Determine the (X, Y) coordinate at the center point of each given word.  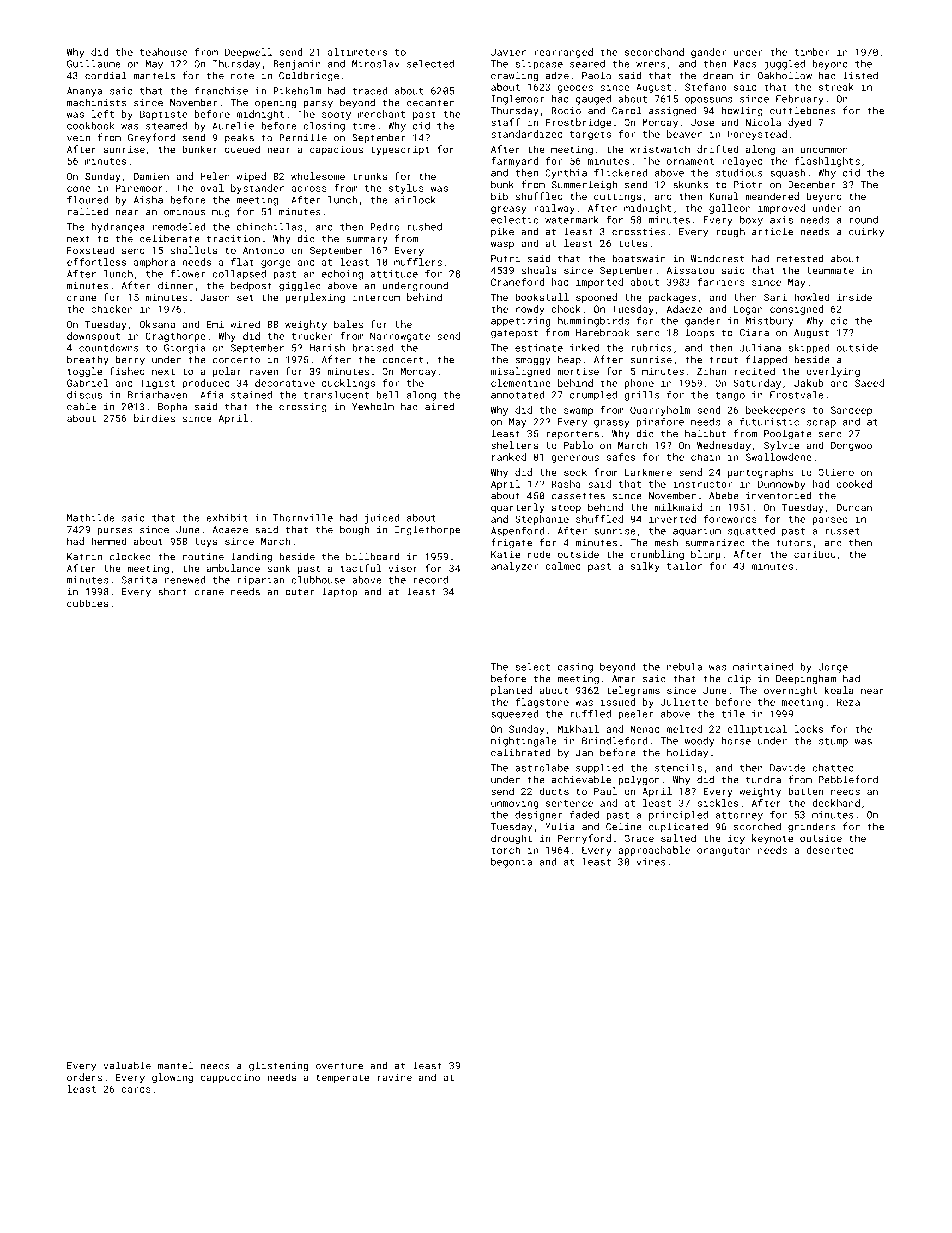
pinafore (660, 422)
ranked (509, 457)
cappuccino (230, 1078)
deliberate (170, 238)
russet (842, 531)
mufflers (418, 262)
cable (81, 406)
